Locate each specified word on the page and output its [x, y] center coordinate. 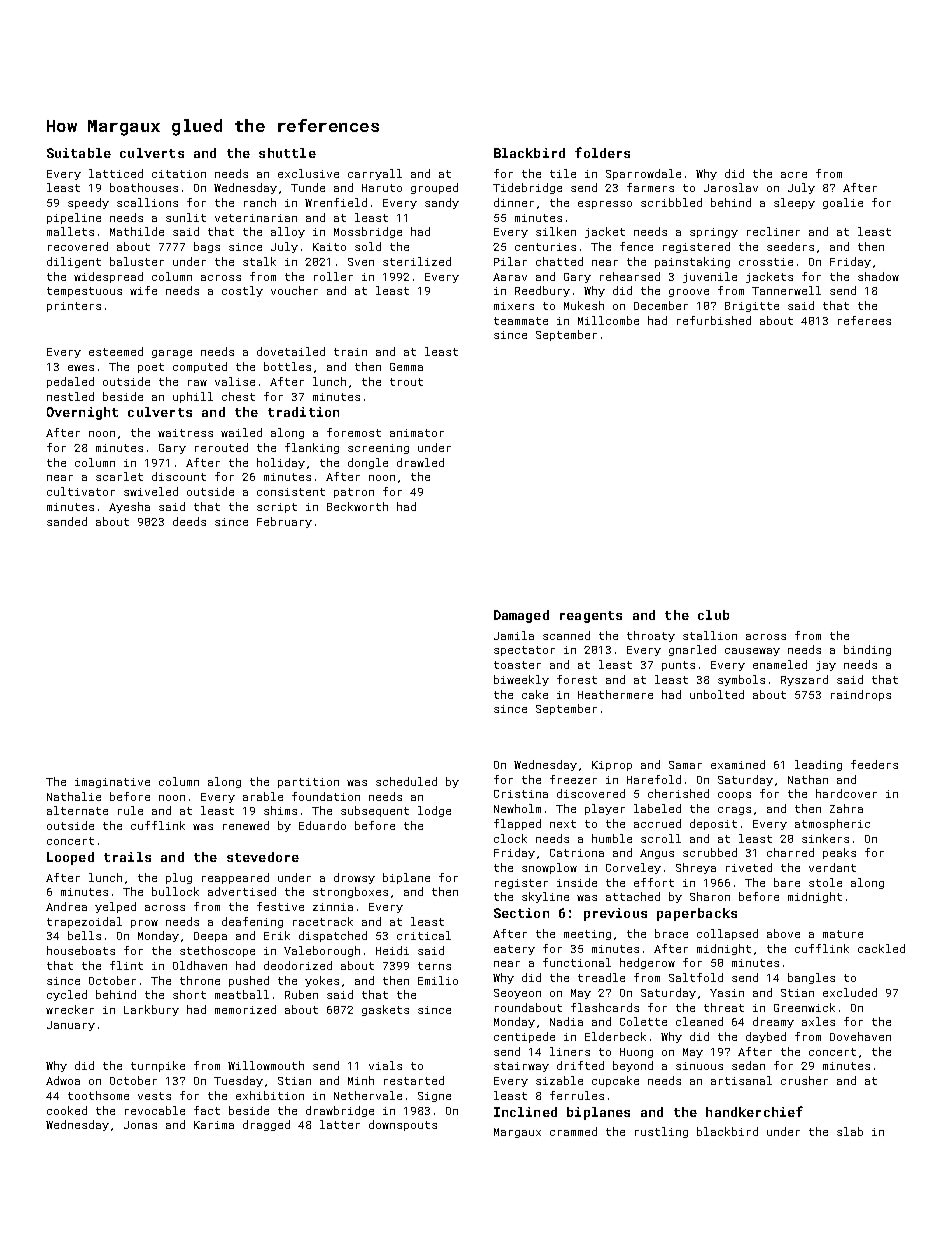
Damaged [521, 616]
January [71, 1026]
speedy [88, 203]
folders [602, 152]
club [713, 615]
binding [867, 650]
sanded [67, 521]
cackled [881, 948]
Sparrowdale [643, 174]
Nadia [566, 1021]
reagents [591, 617]
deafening [252, 922]
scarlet [119, 476]
